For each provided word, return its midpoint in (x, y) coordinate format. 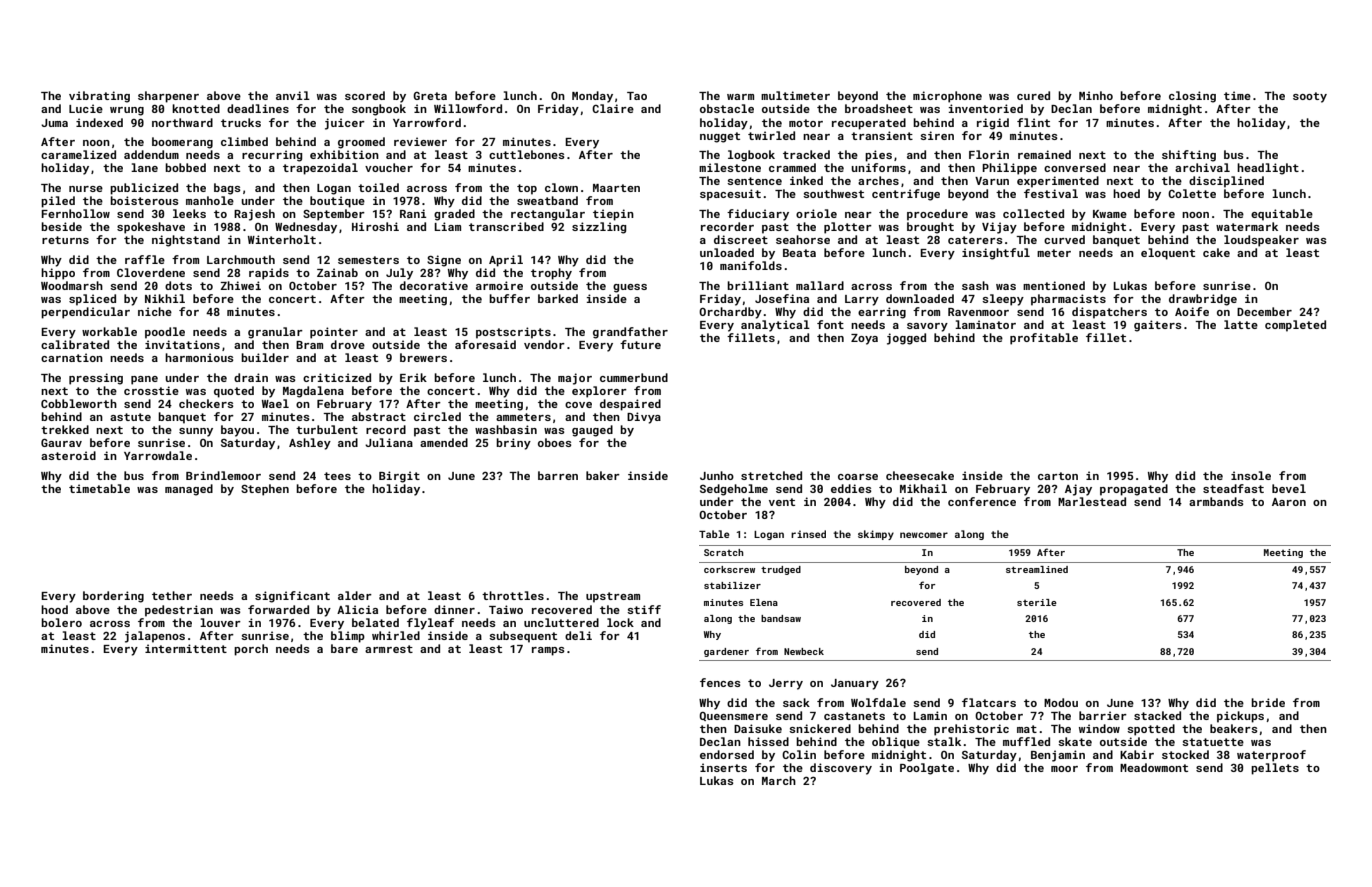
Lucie (86, 108)
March (779, 780)
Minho (1096, 95)
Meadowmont (1154, 767)
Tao (637, 96)
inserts (723, 767)
